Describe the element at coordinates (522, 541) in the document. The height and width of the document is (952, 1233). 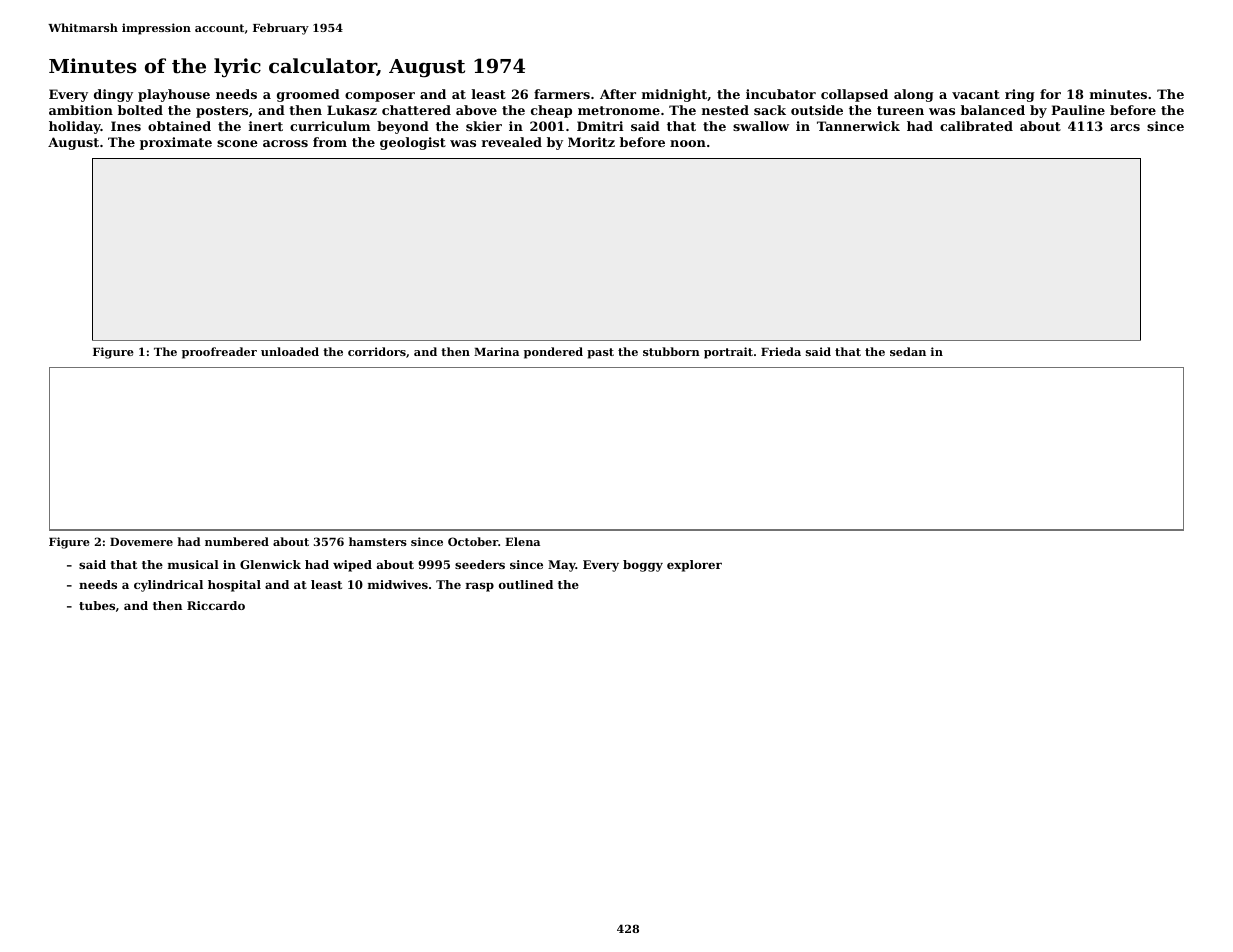
I see `Elena` at that location.
